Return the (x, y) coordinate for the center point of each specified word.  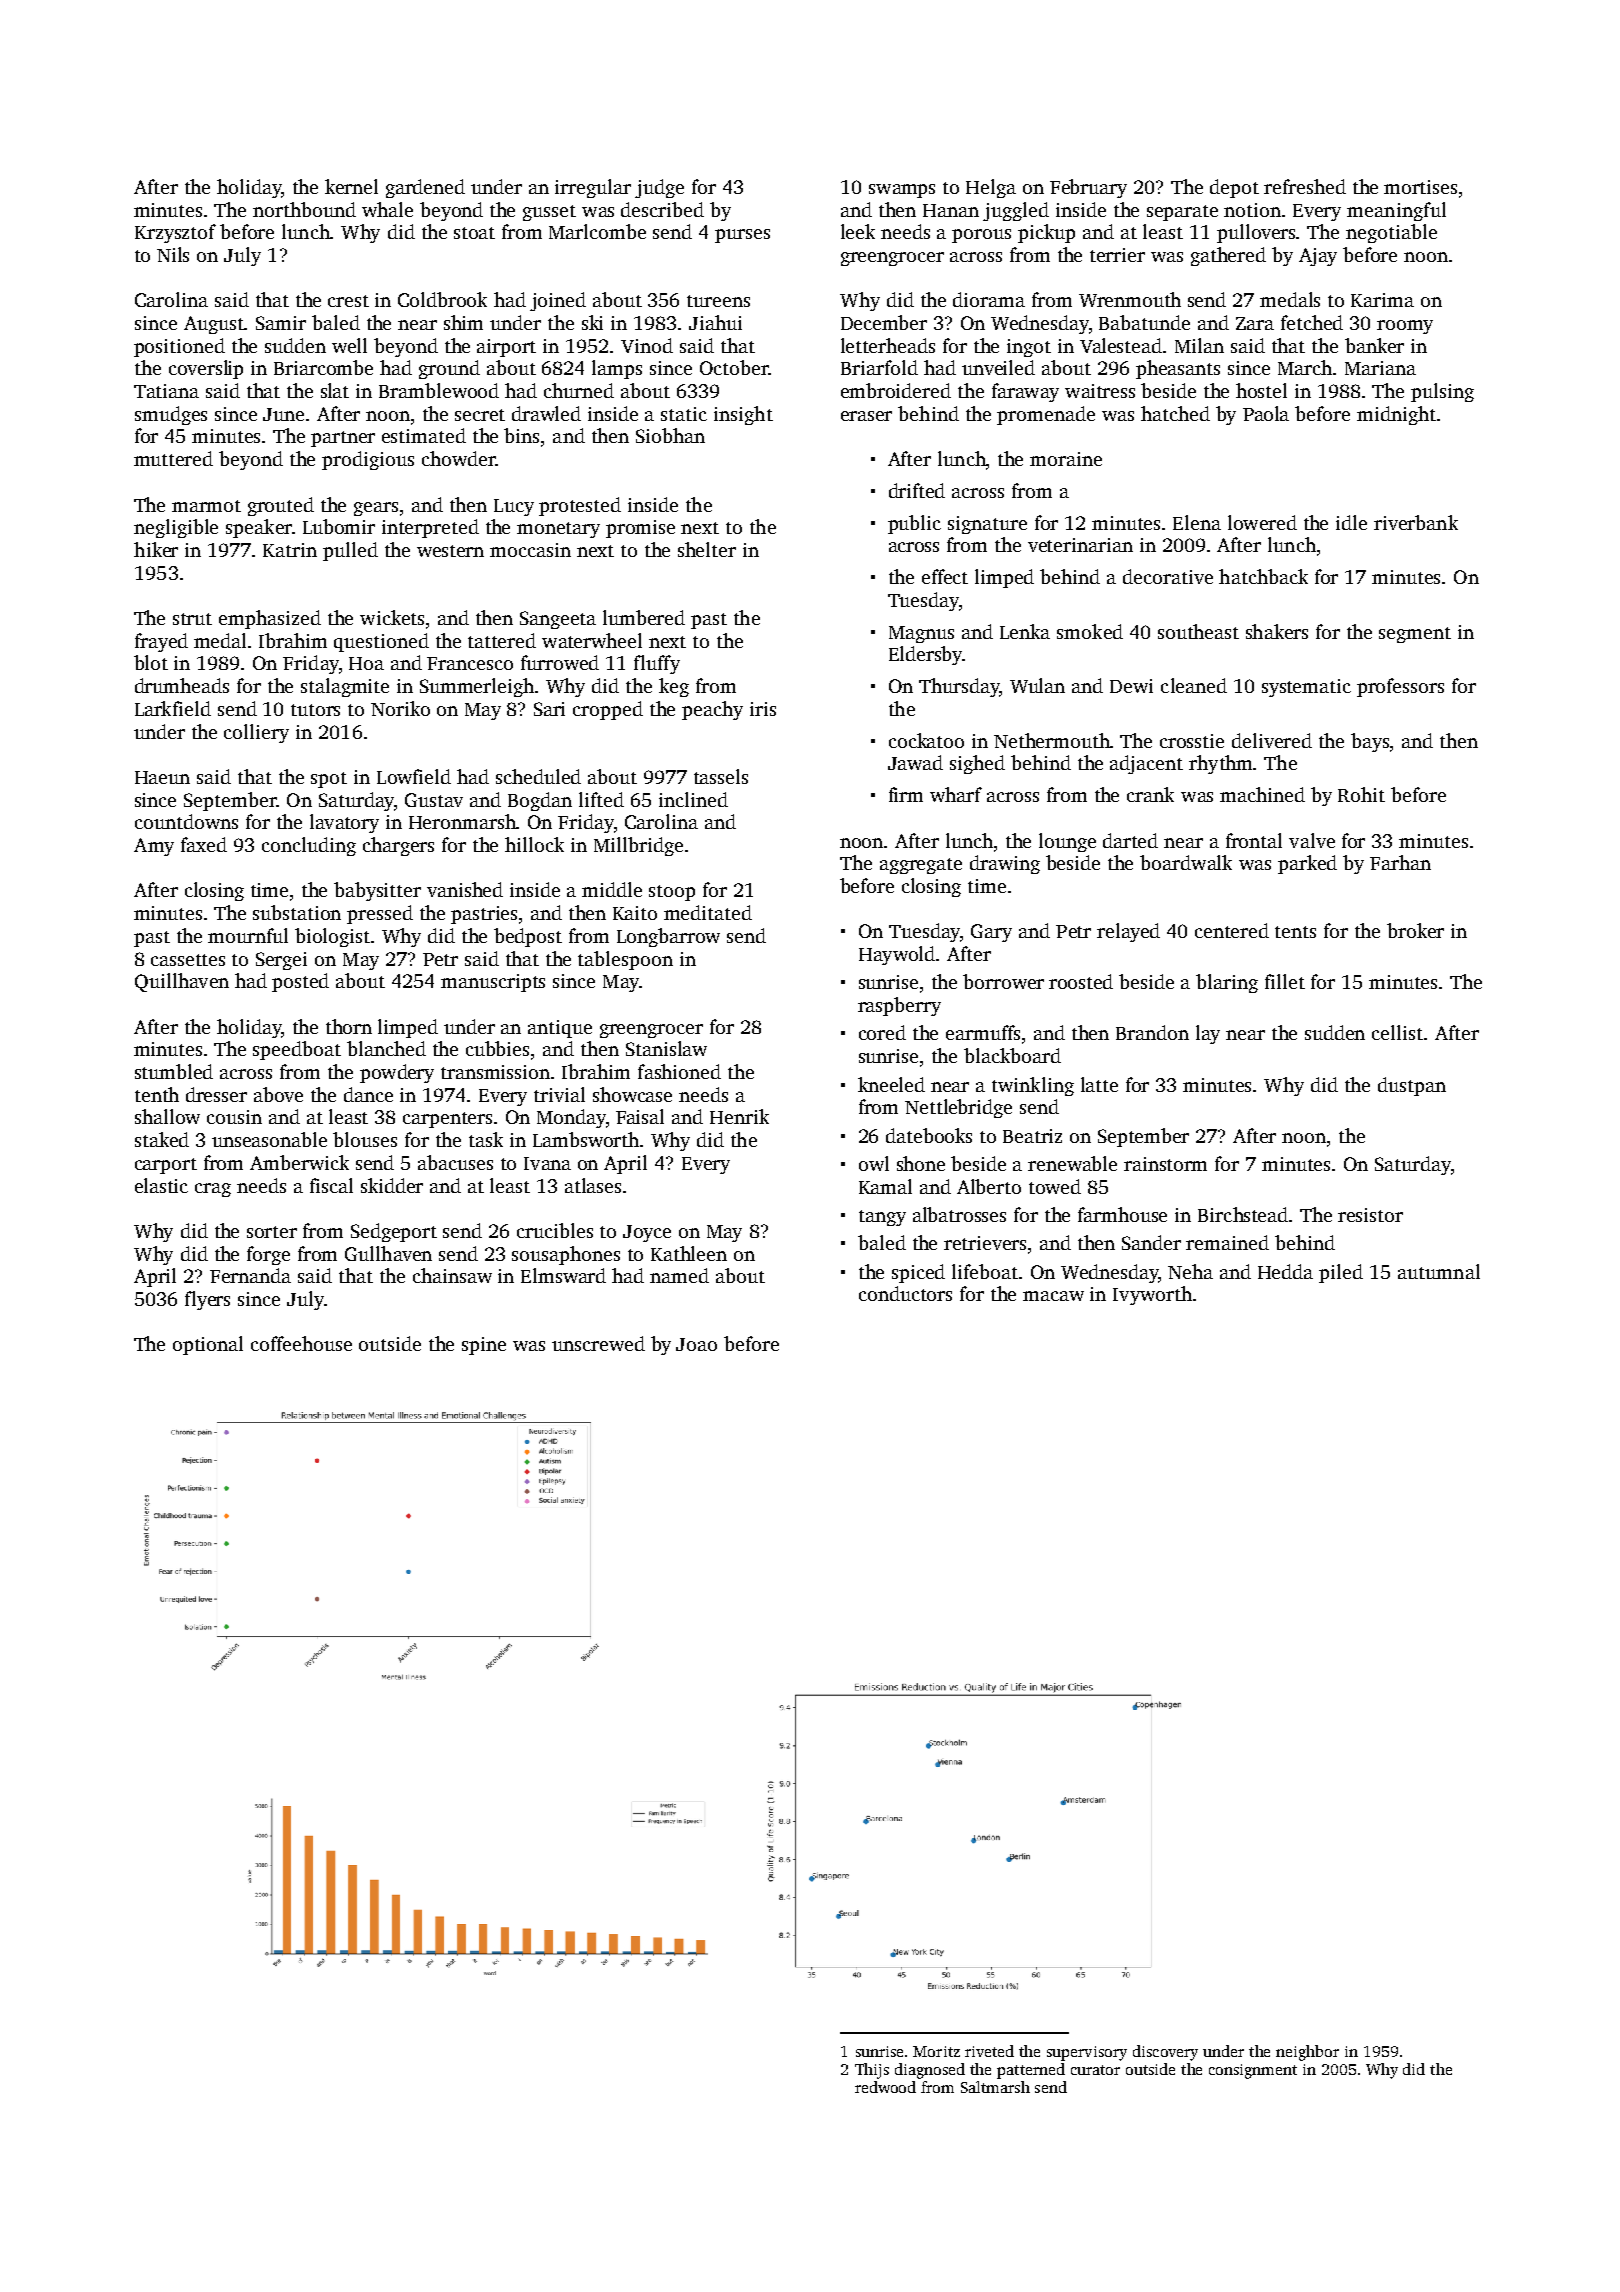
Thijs (872, 2071)
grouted (281, 506)
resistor (1370, 1215)
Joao (696, 1344)
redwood (885, 2087)
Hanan (951, 210)
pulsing (1442, 392)
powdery (397, 1073)
